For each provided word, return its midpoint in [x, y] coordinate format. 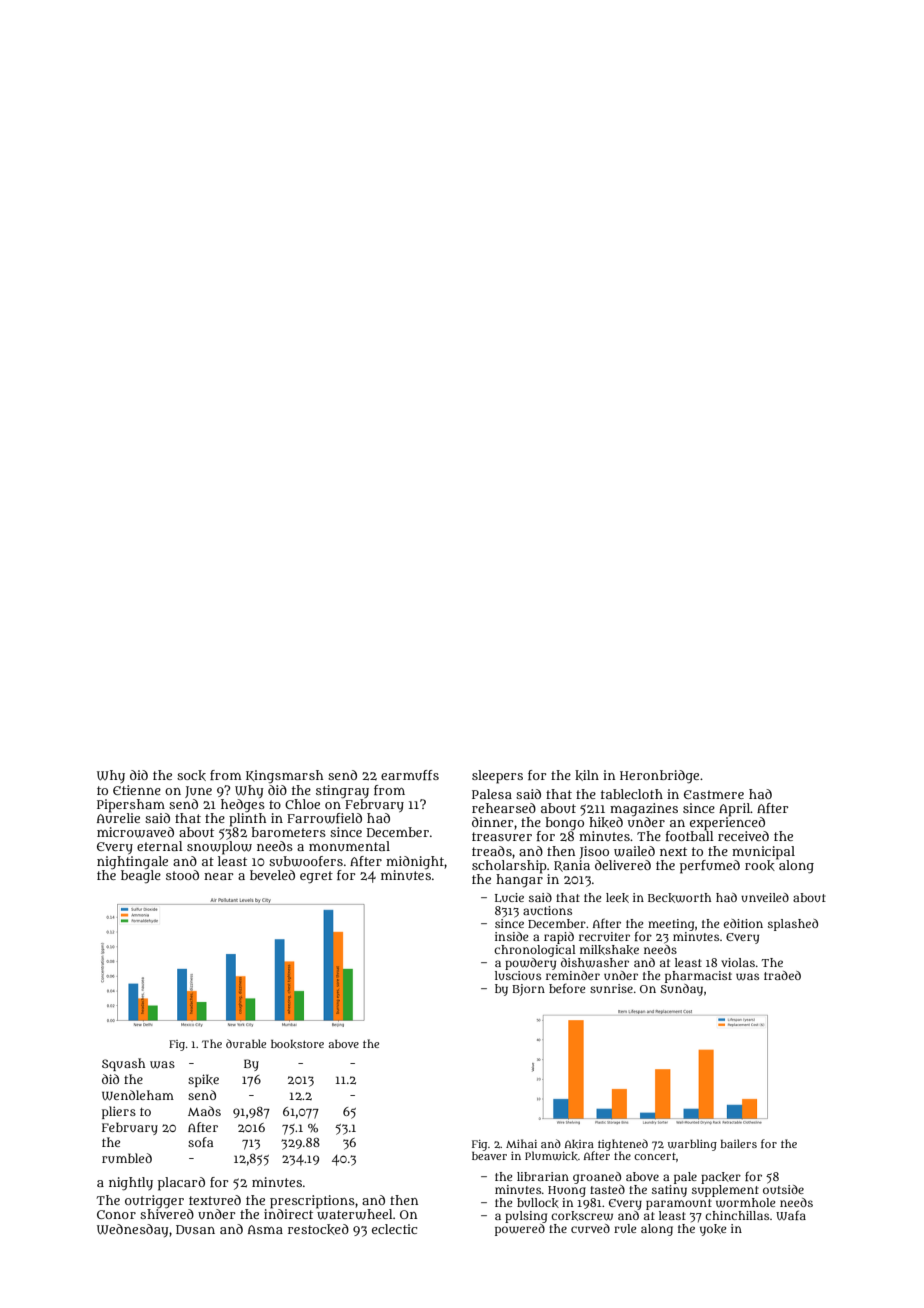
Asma [265, 1229]
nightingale [132, 862]
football [690, 836]
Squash [123, 1064]
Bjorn [528, 990]
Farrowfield [324, 818]
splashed [793, 925]
